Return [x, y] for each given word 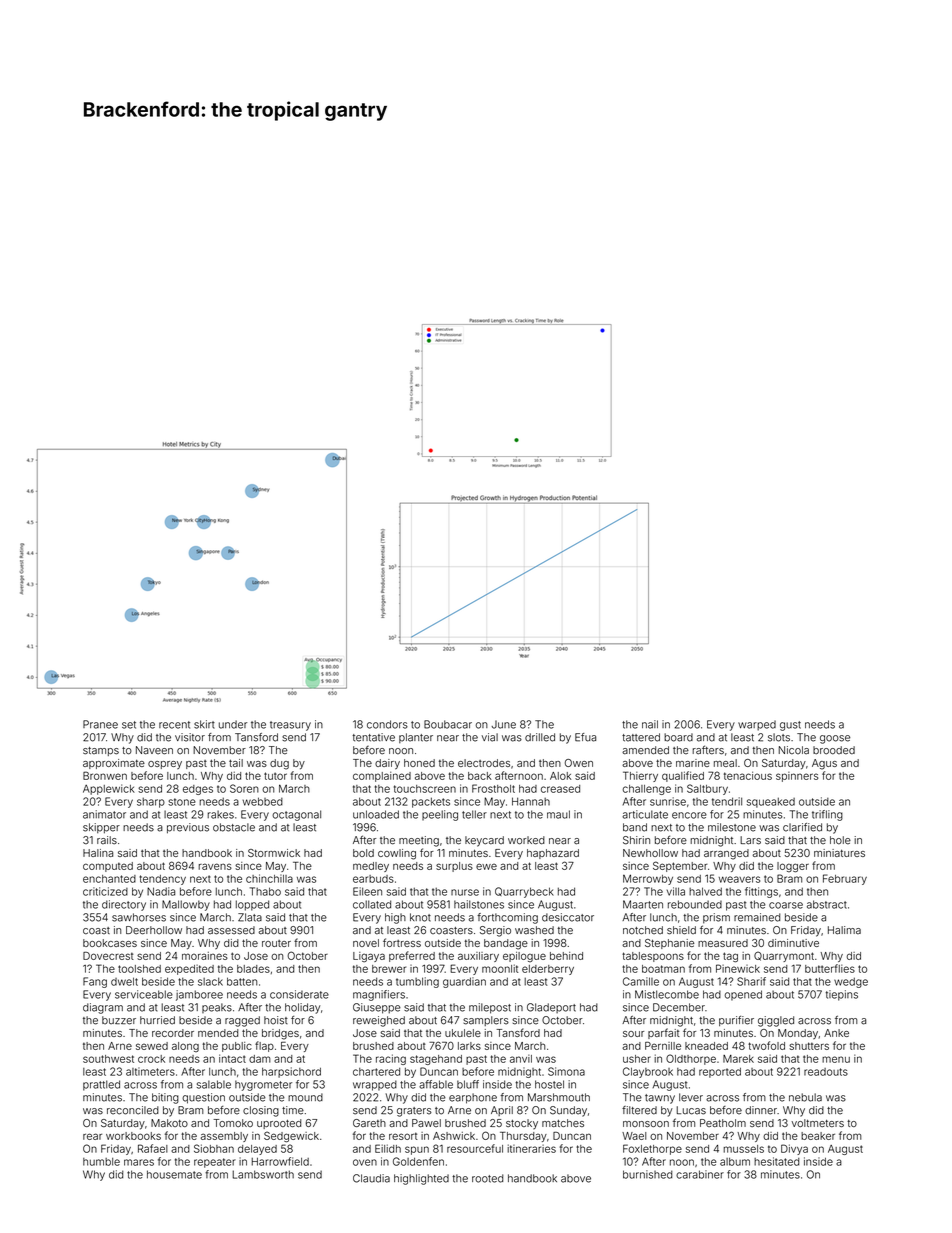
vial [490, 737]
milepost [490, 1008]
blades [253, 969]
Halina [98, 853]
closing [261, 1111]
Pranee [100, 724]
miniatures [839, 853]
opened [743, 995]
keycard [484, 841]
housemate [174, 1174]
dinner [761, 1110]
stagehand [436, 1060]
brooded [834, 750]
